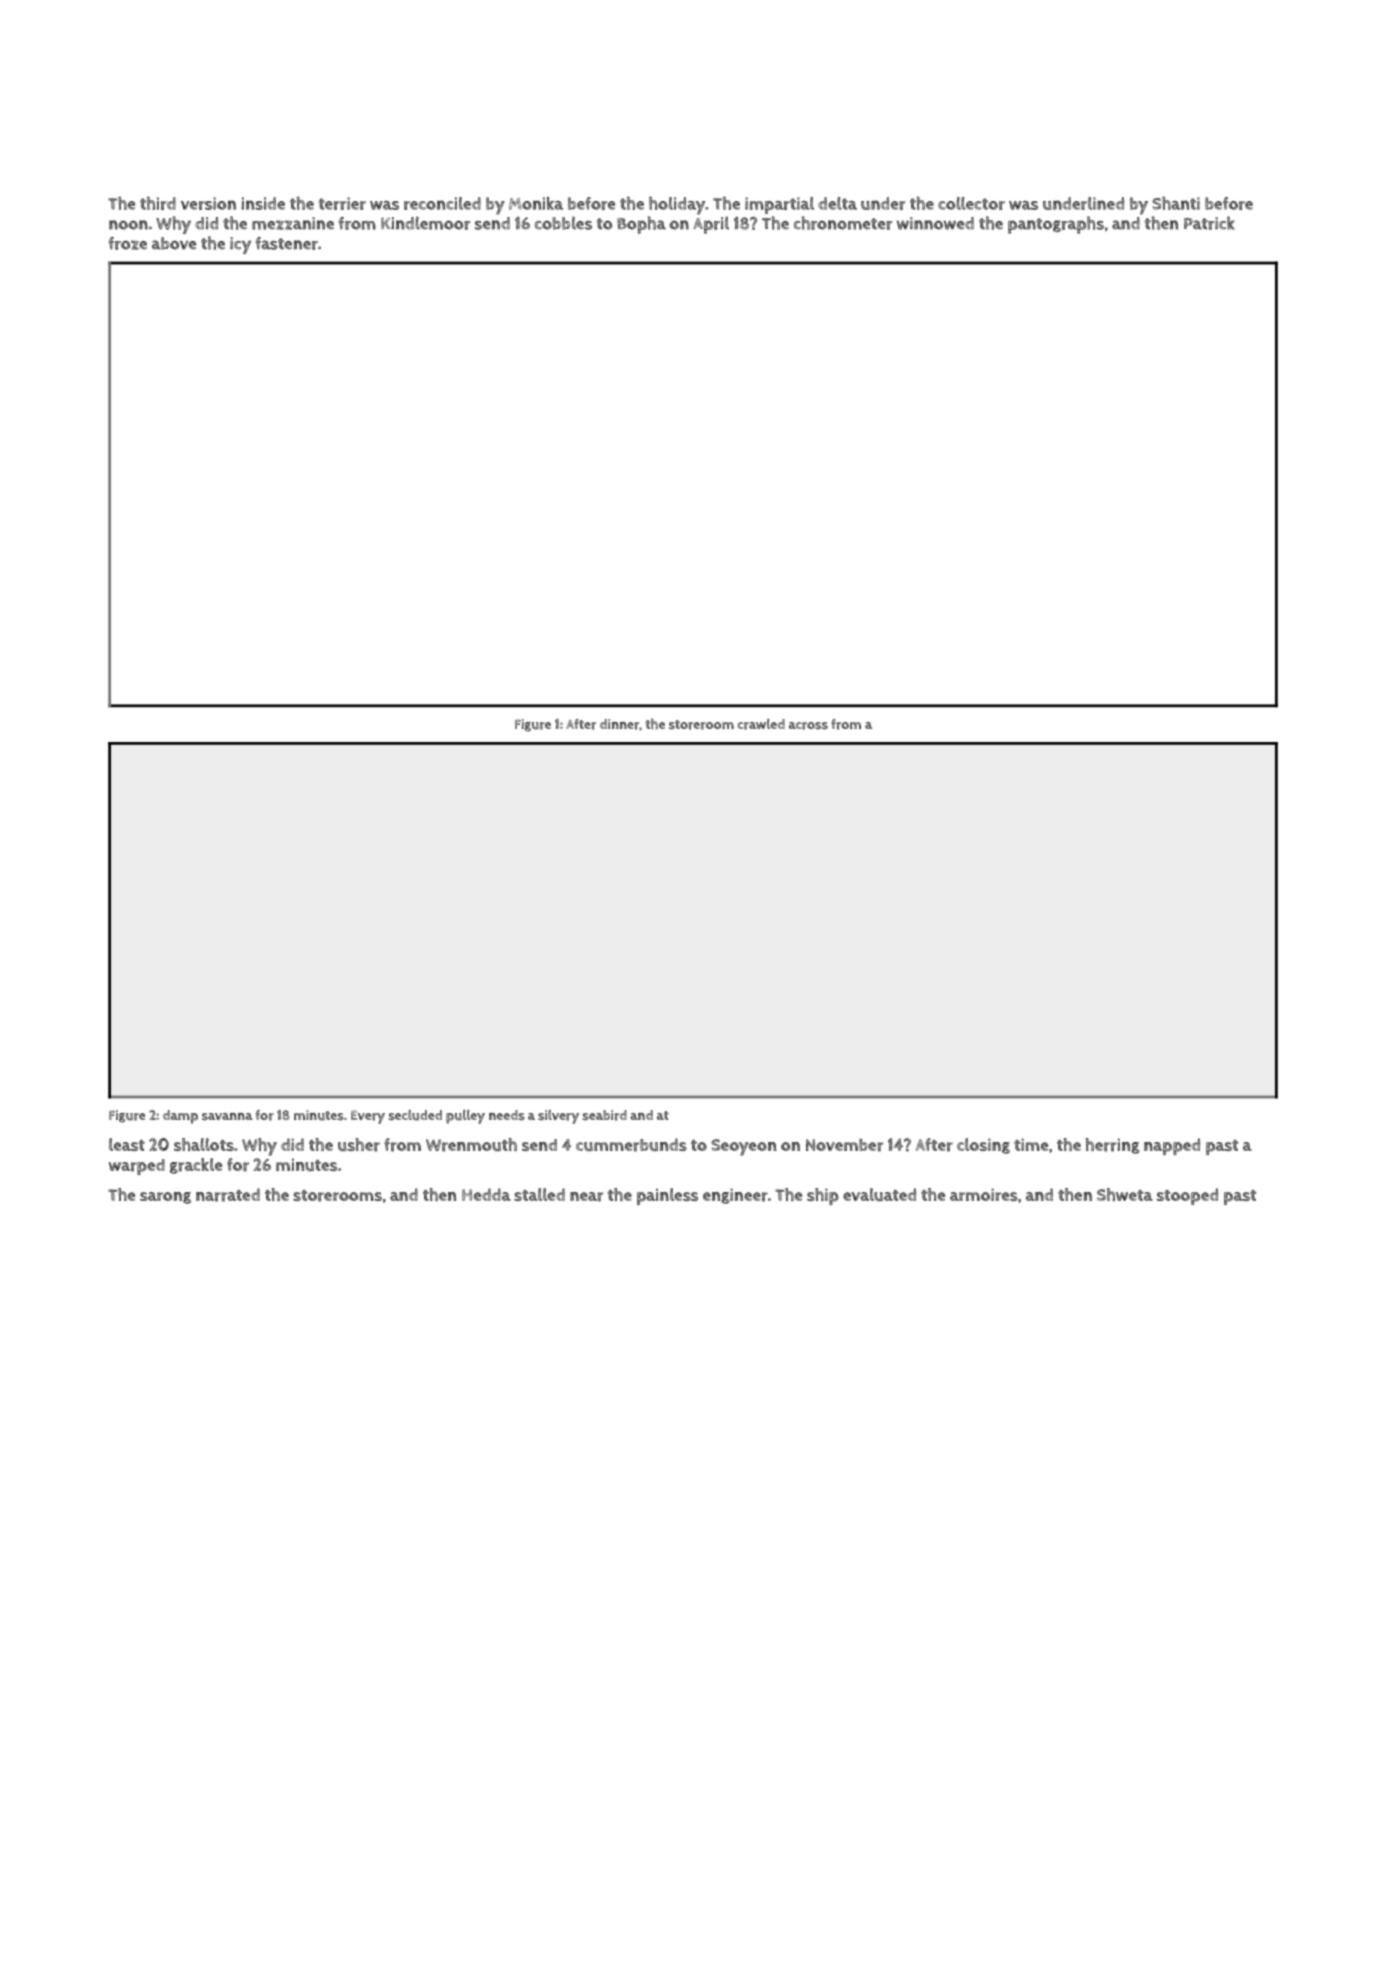 The image size is (1386, 1969). What do you see at coordinates (165, 1198) in the screenshot?
I see `sarong` at bounding box center [165, 1198].
